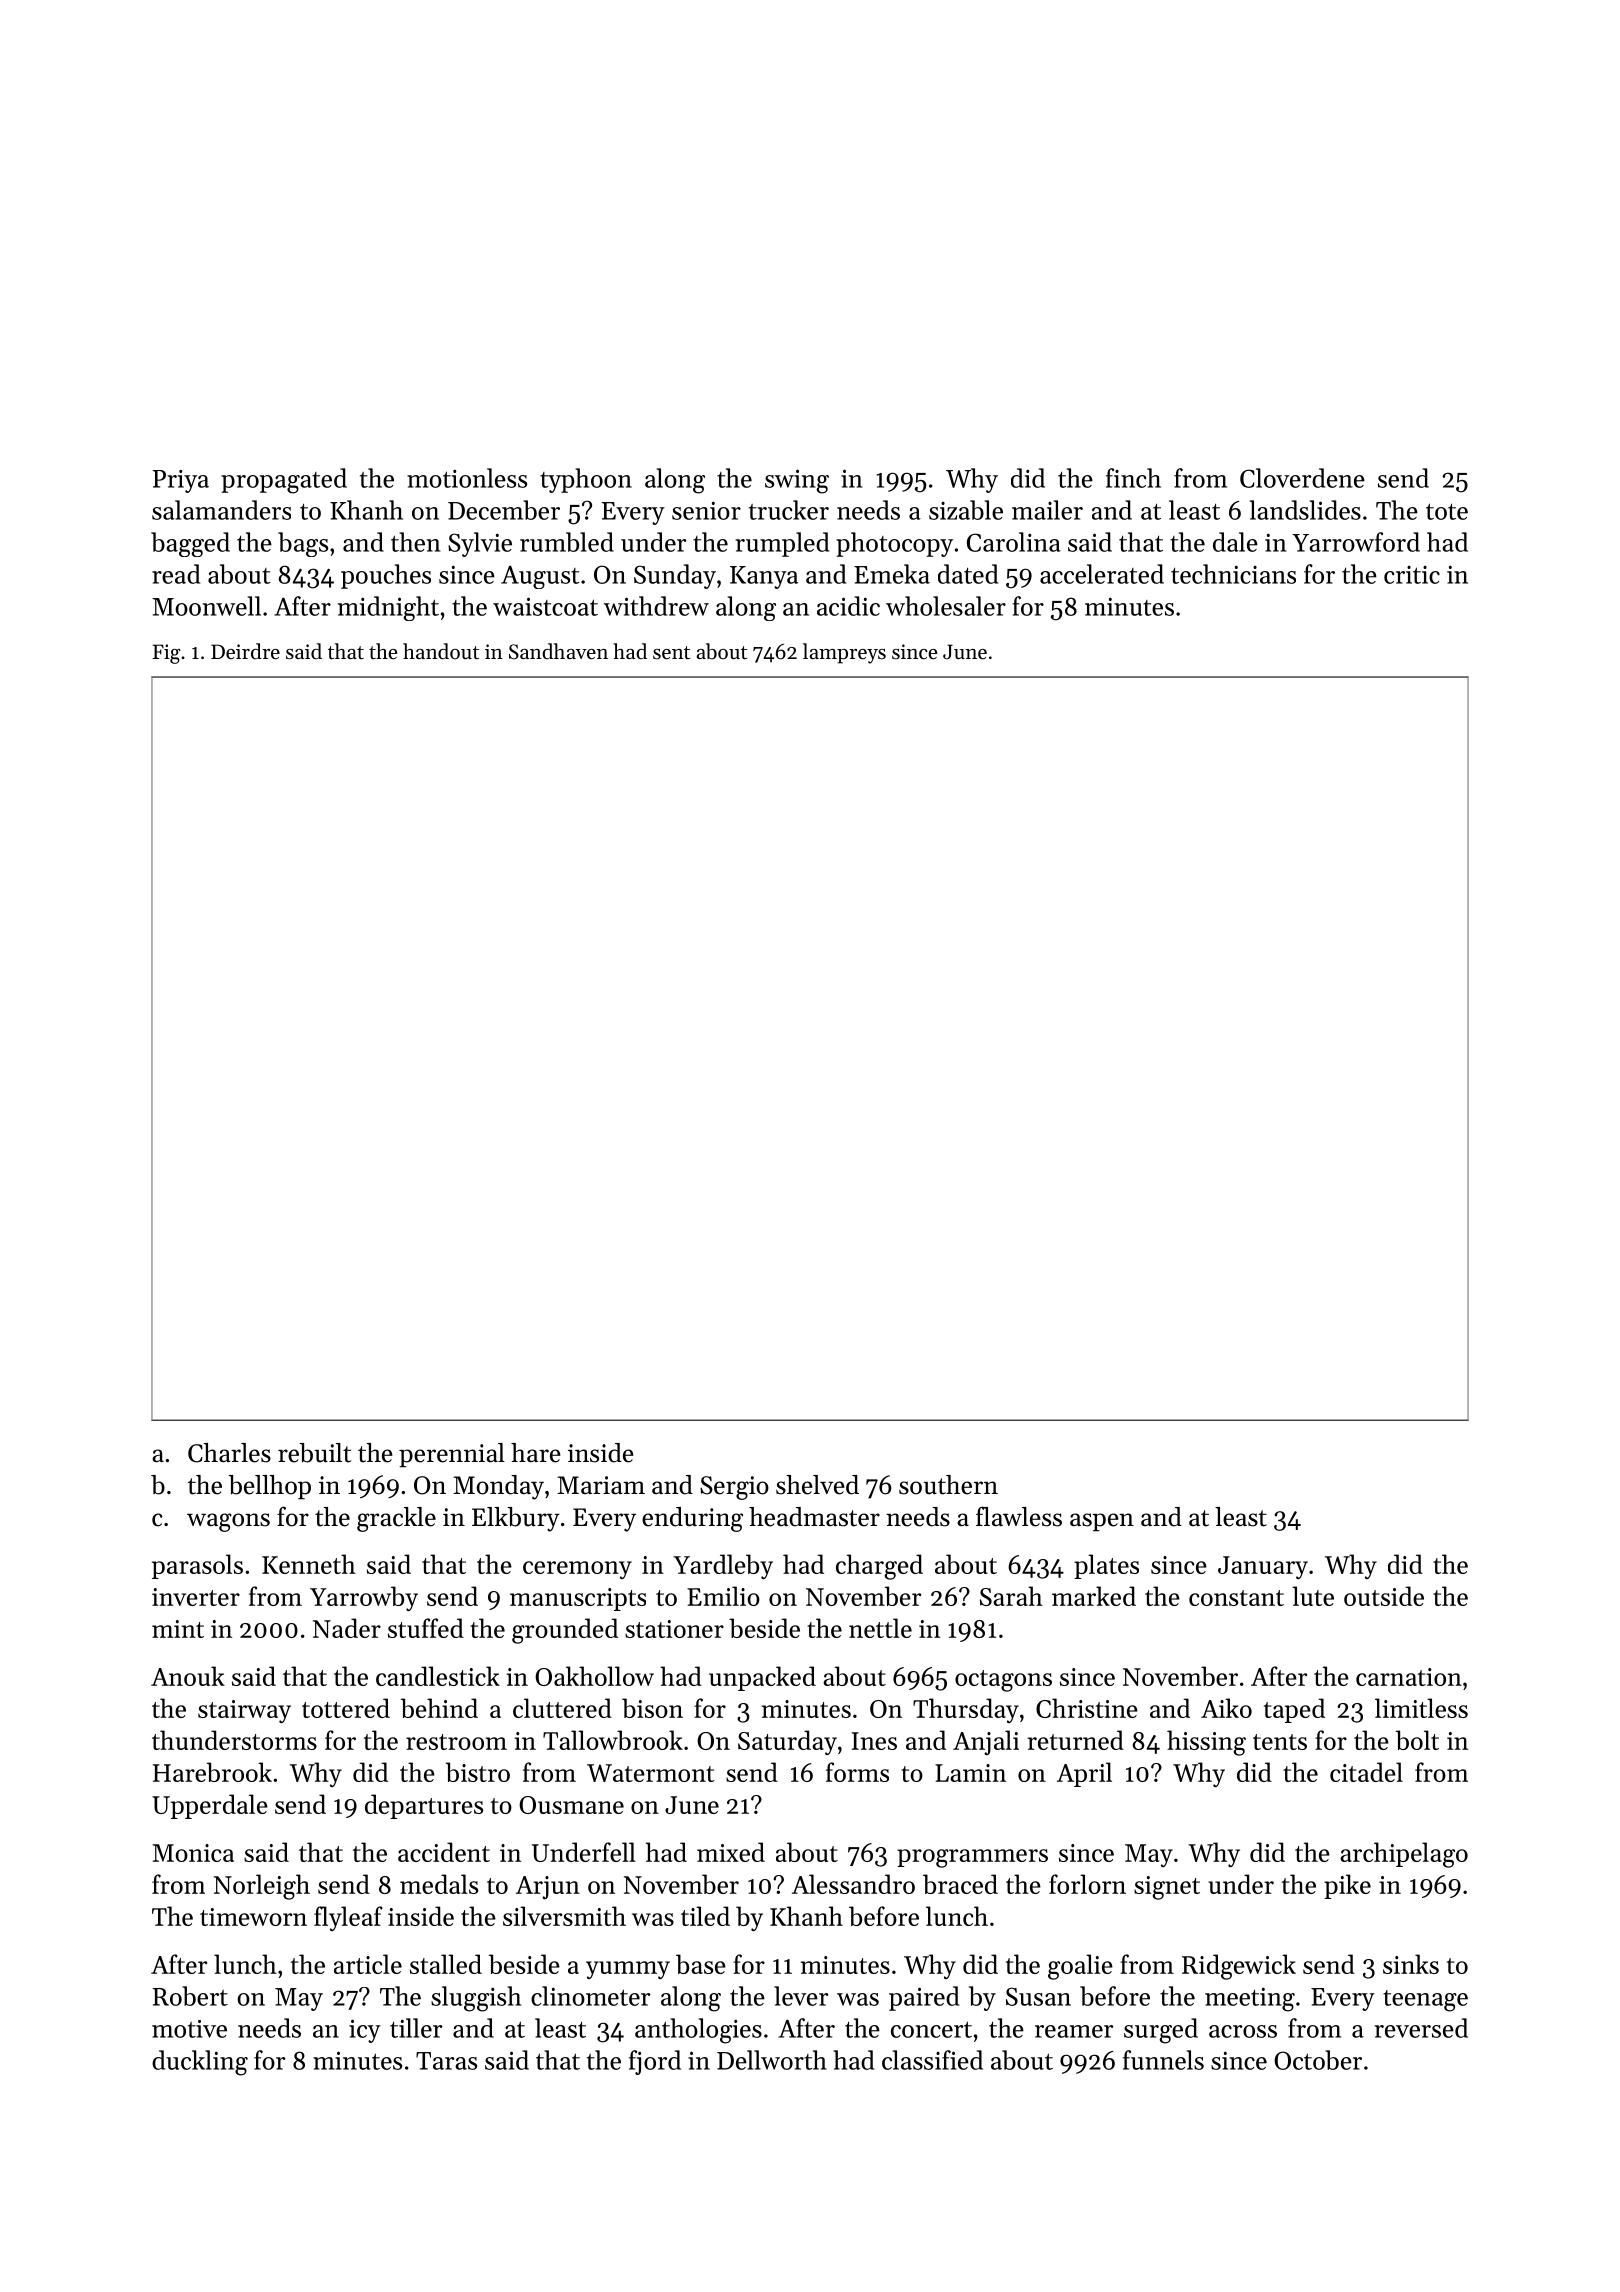 Image resolution: width=1620 pixels, height=2292 pixels. I want to click on shelved, so click(817, 1485).
